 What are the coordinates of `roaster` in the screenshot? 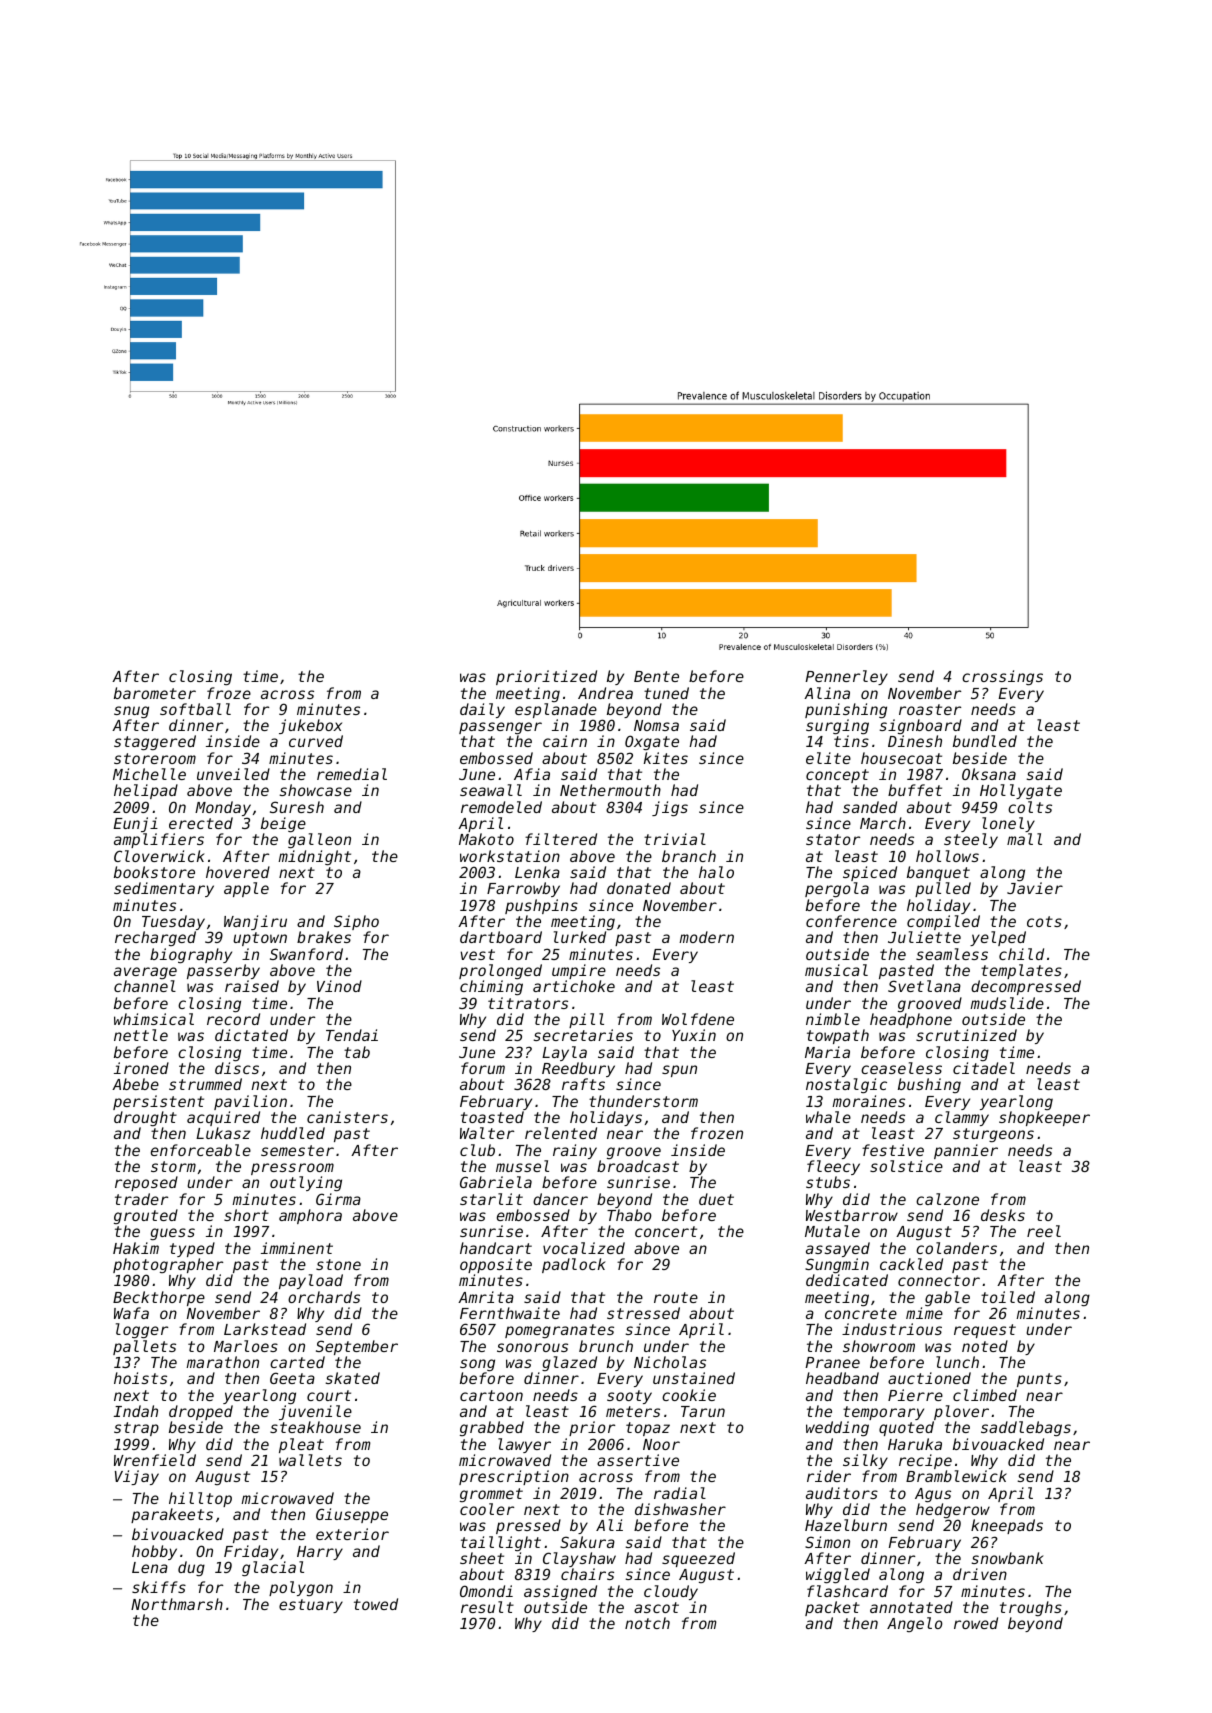 It's located at (930, 709).
